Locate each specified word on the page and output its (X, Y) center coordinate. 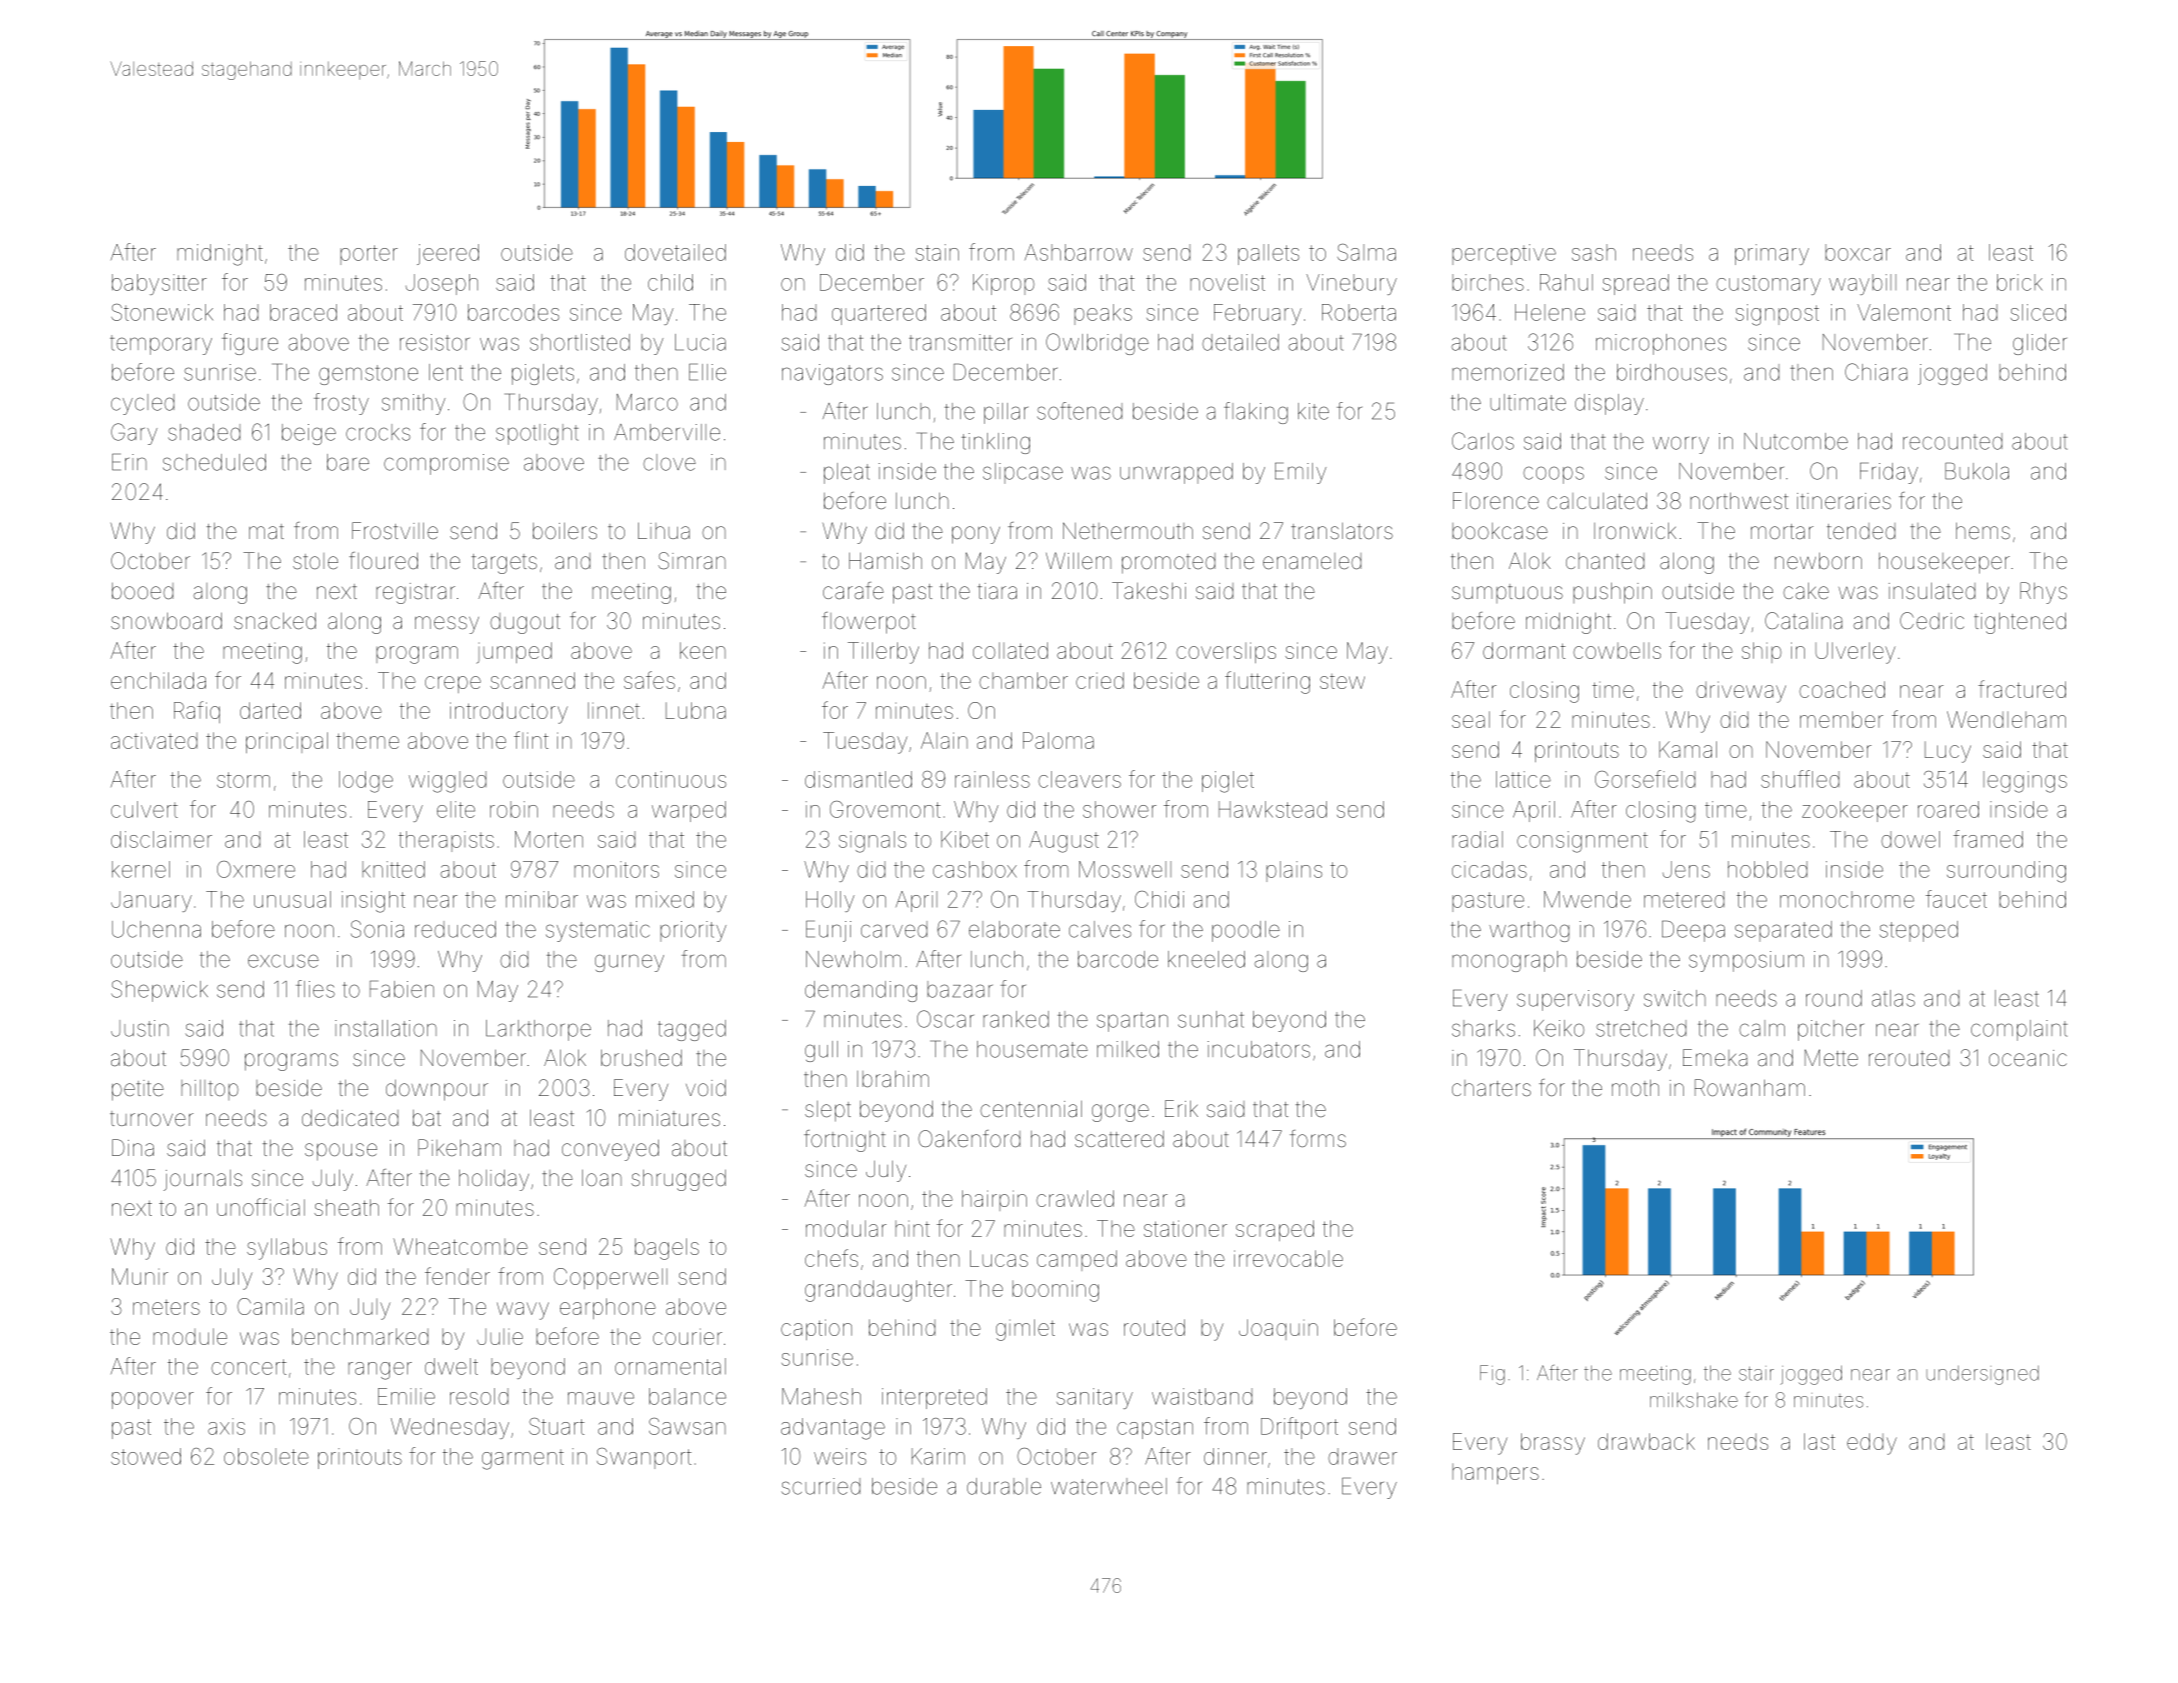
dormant (1524, 650)
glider (2040, 344)
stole (315, 561)
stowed (146, 1456)
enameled (1312, 561)
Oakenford (969, 1139)
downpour (437, 1090)
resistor (435, 342)
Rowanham (1750, 1088)
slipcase (1023, 473)
